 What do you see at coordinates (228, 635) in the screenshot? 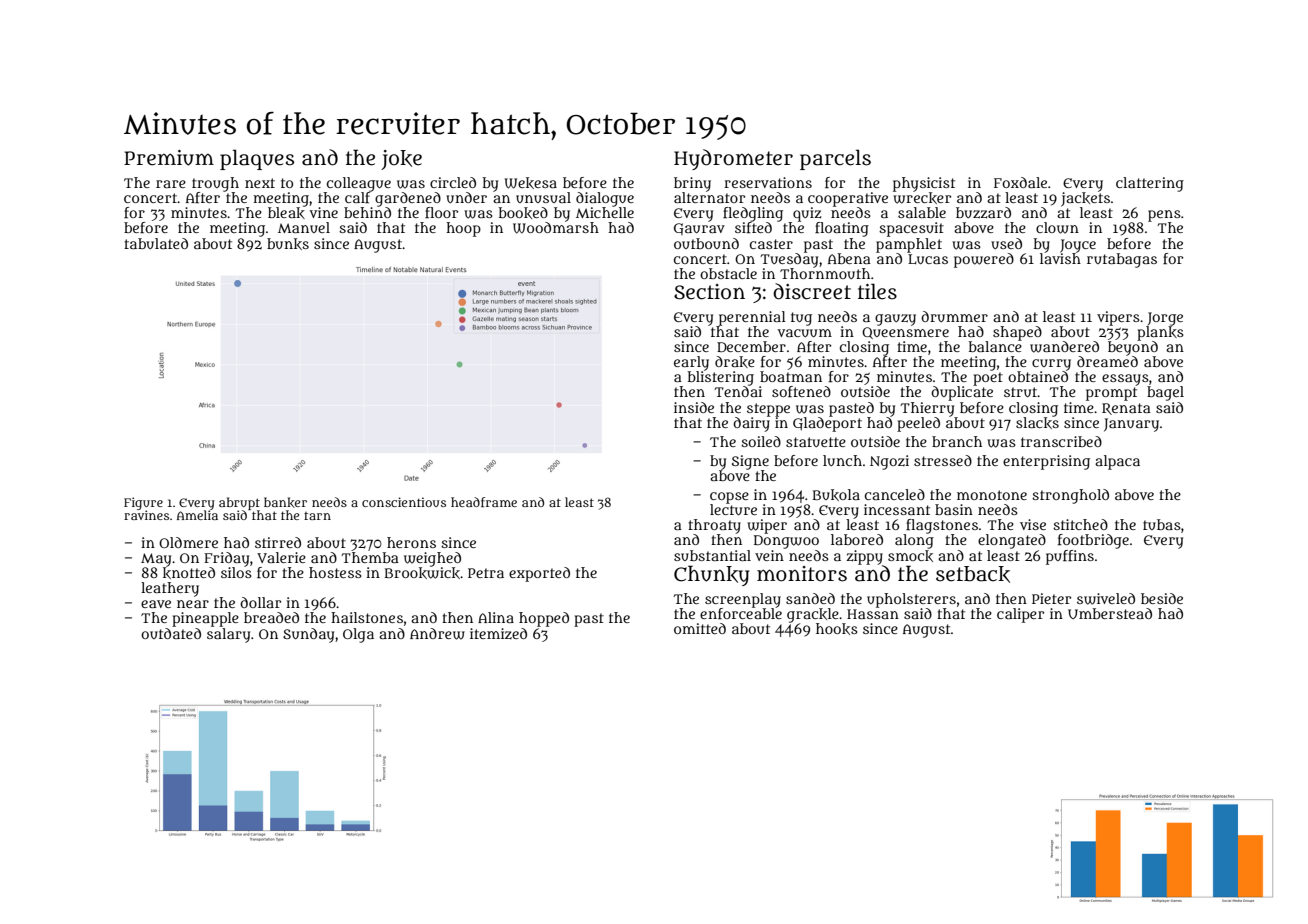
I see `salary` at bounding box center [228, 635].
